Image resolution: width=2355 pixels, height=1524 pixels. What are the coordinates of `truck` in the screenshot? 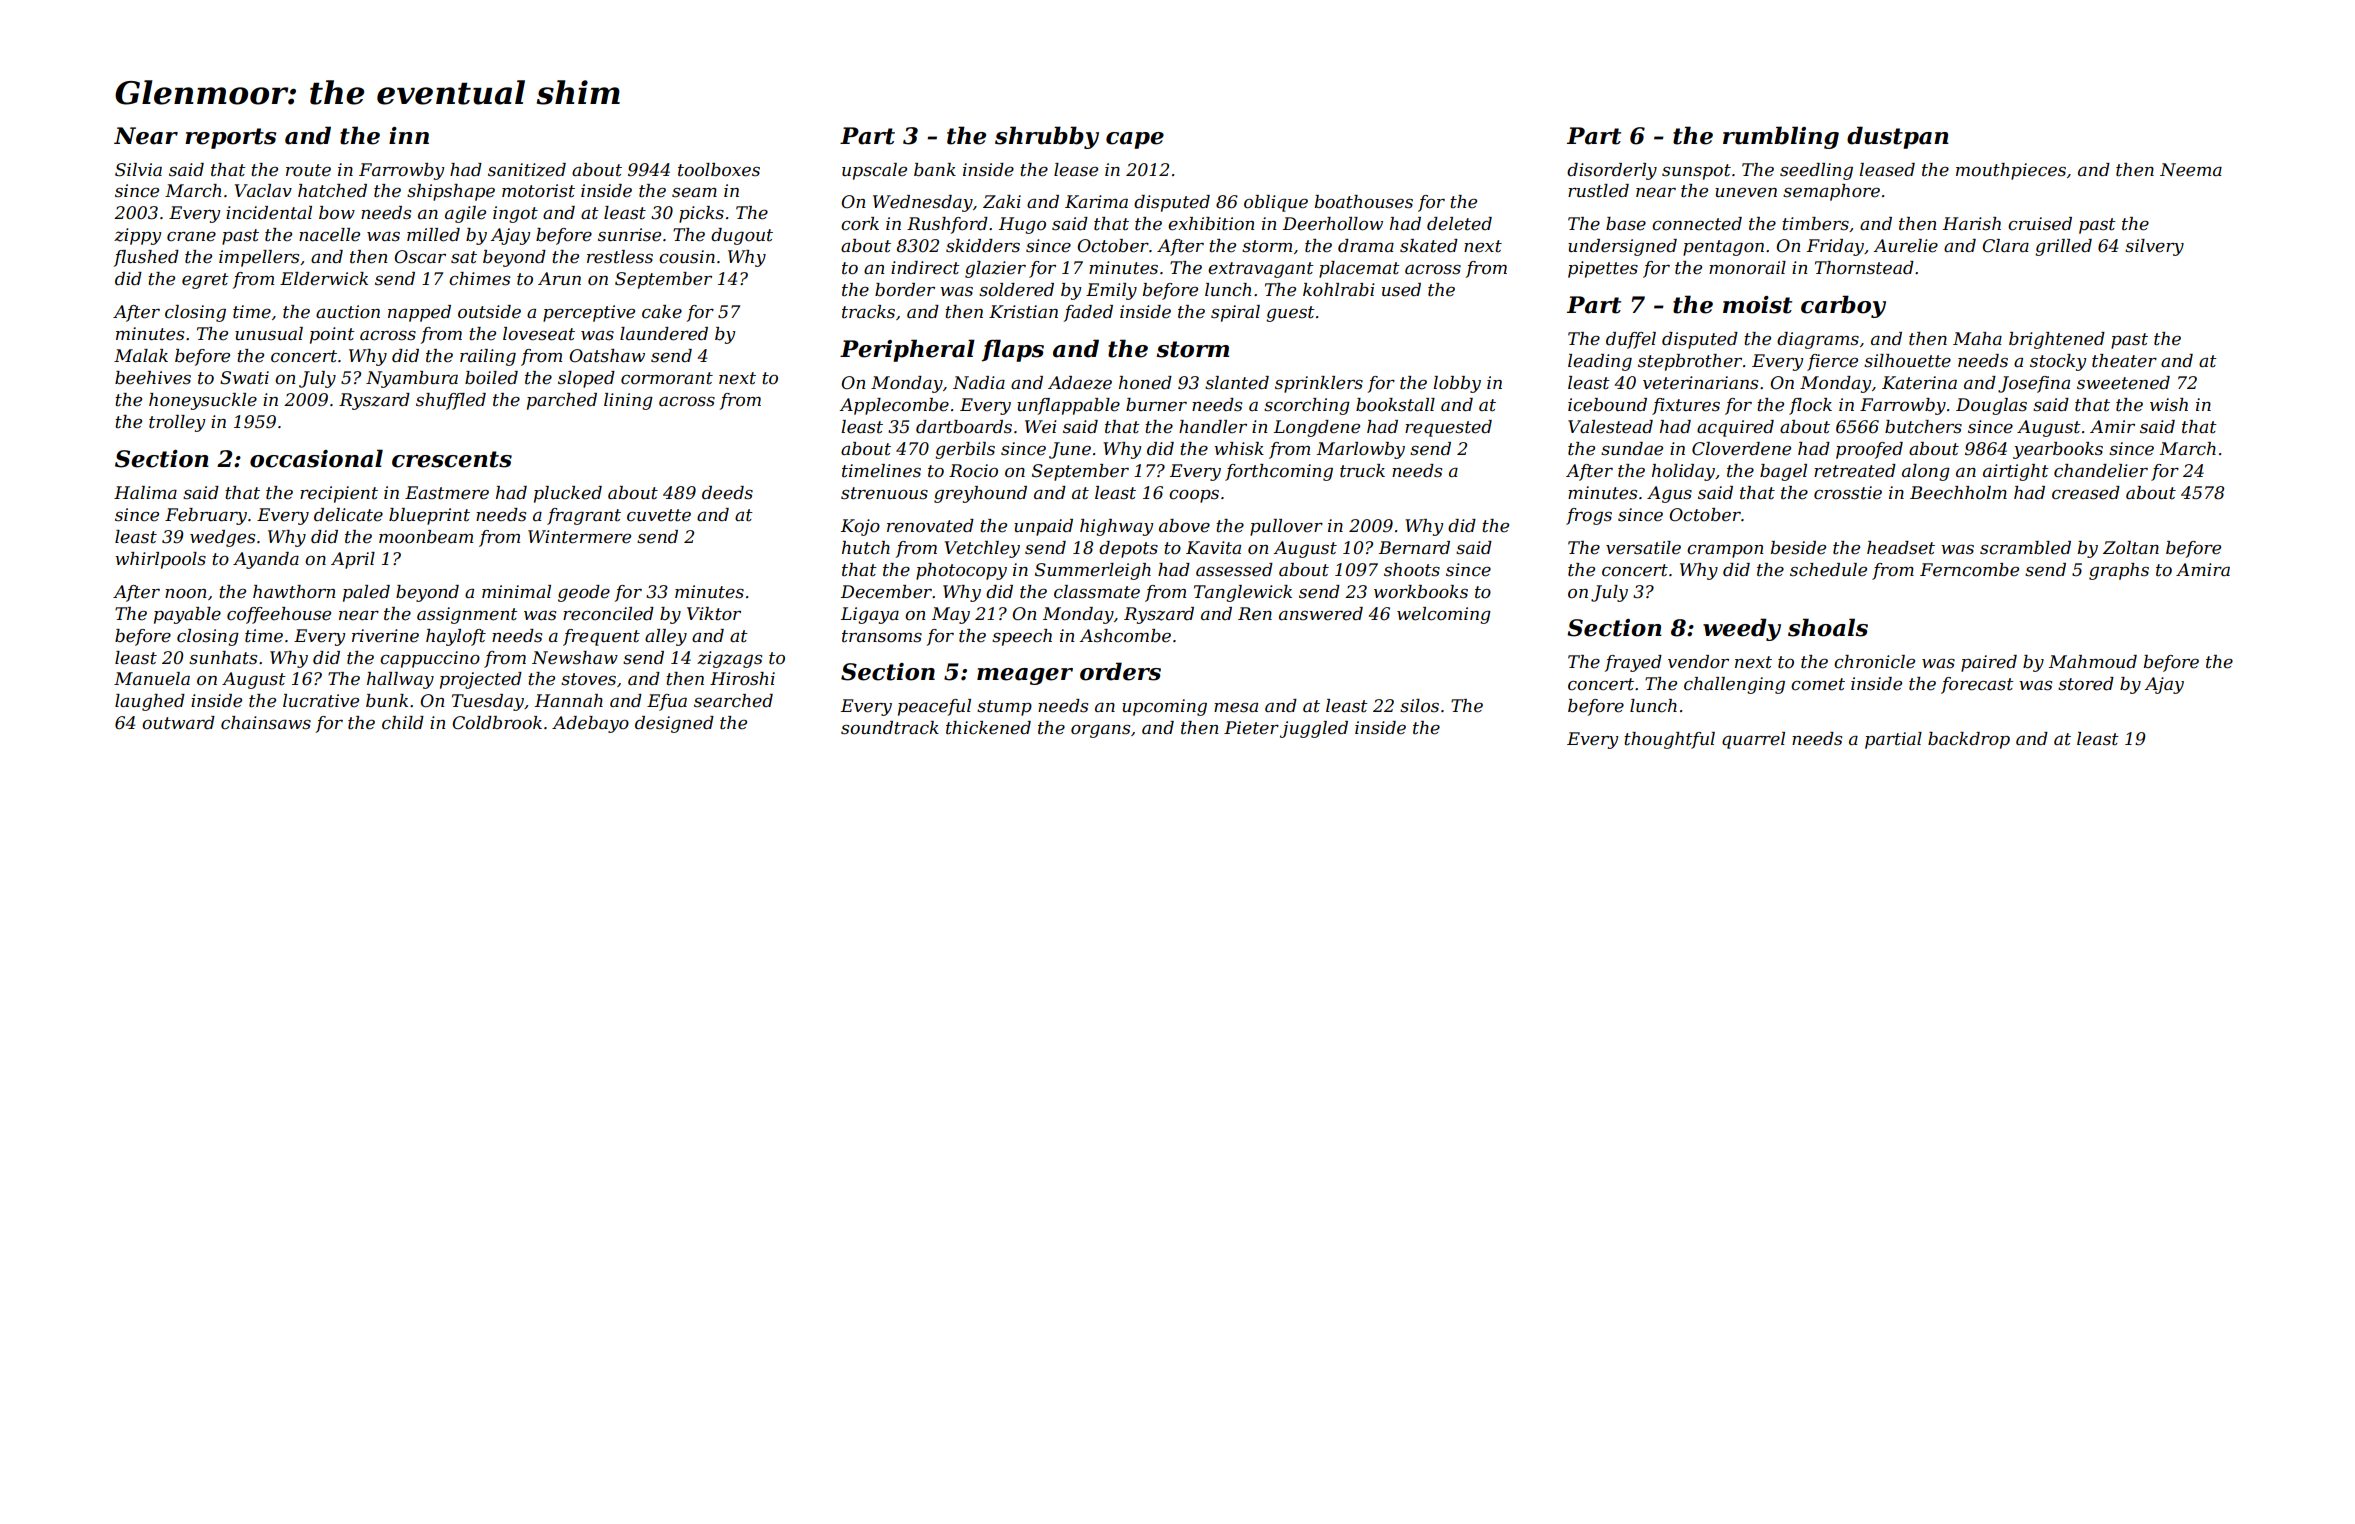 It's located at (1362, 471).
